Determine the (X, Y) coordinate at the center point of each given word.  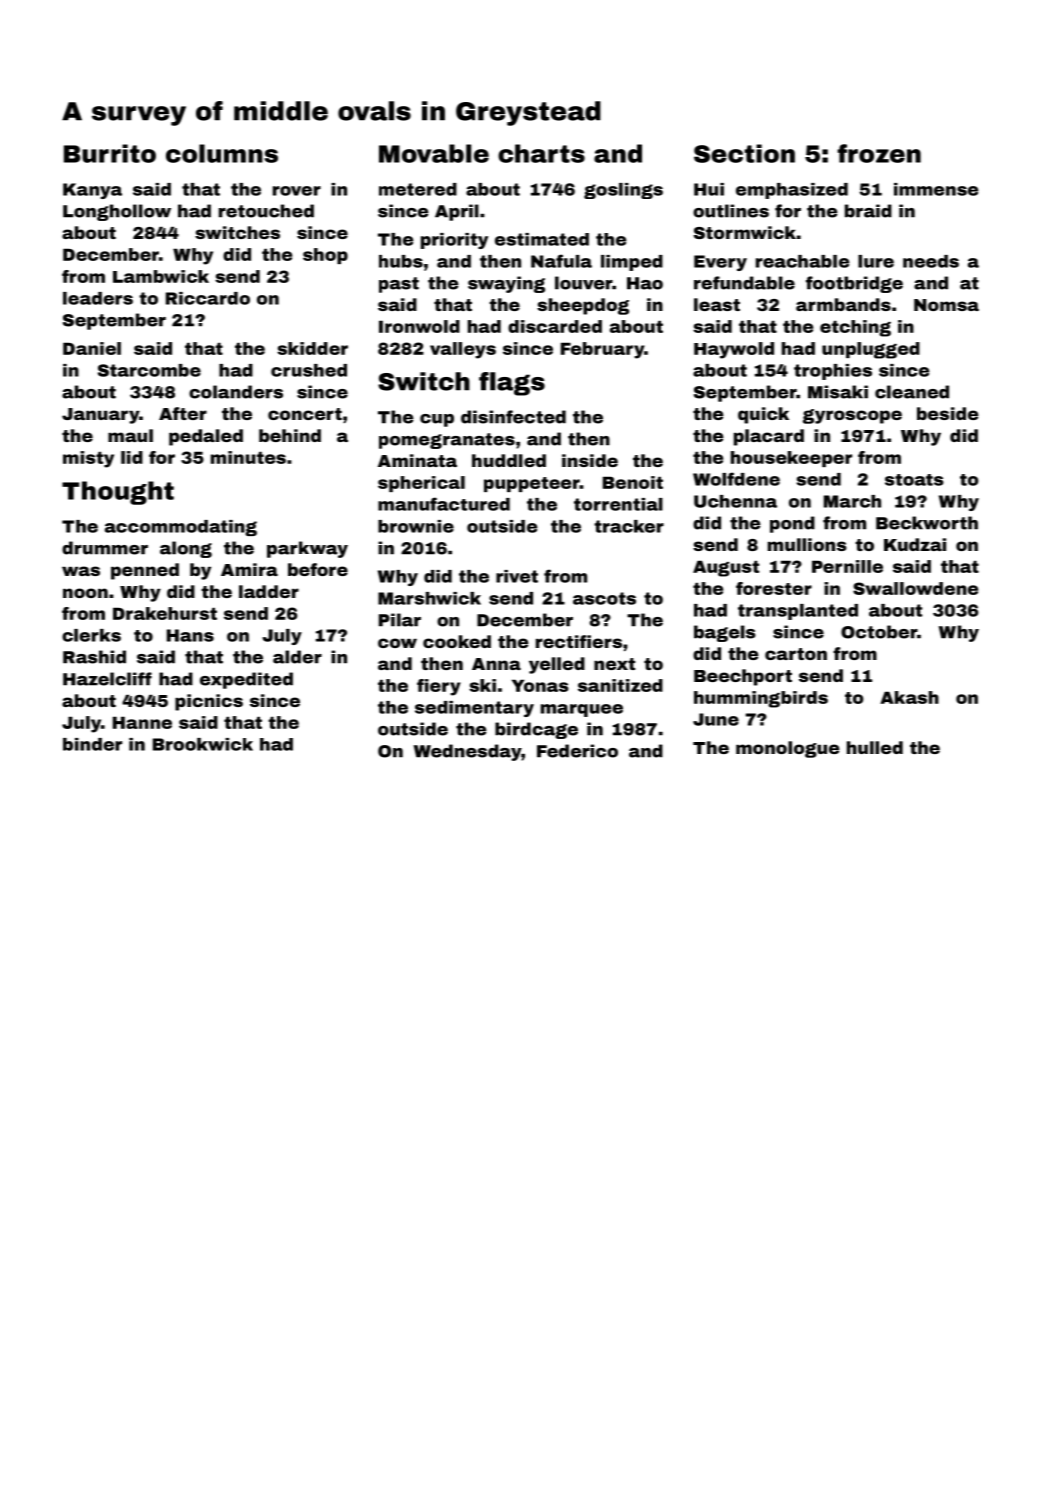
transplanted (798, 612)
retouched (266, 211)
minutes (248, 457)
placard (769, 437)
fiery (439, 687)
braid (868, 211)
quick (763, 415)
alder (297, 657)
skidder (312, 348)
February (602, 350)
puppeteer (532, 484)
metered (418, 189)
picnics (209, 702)
